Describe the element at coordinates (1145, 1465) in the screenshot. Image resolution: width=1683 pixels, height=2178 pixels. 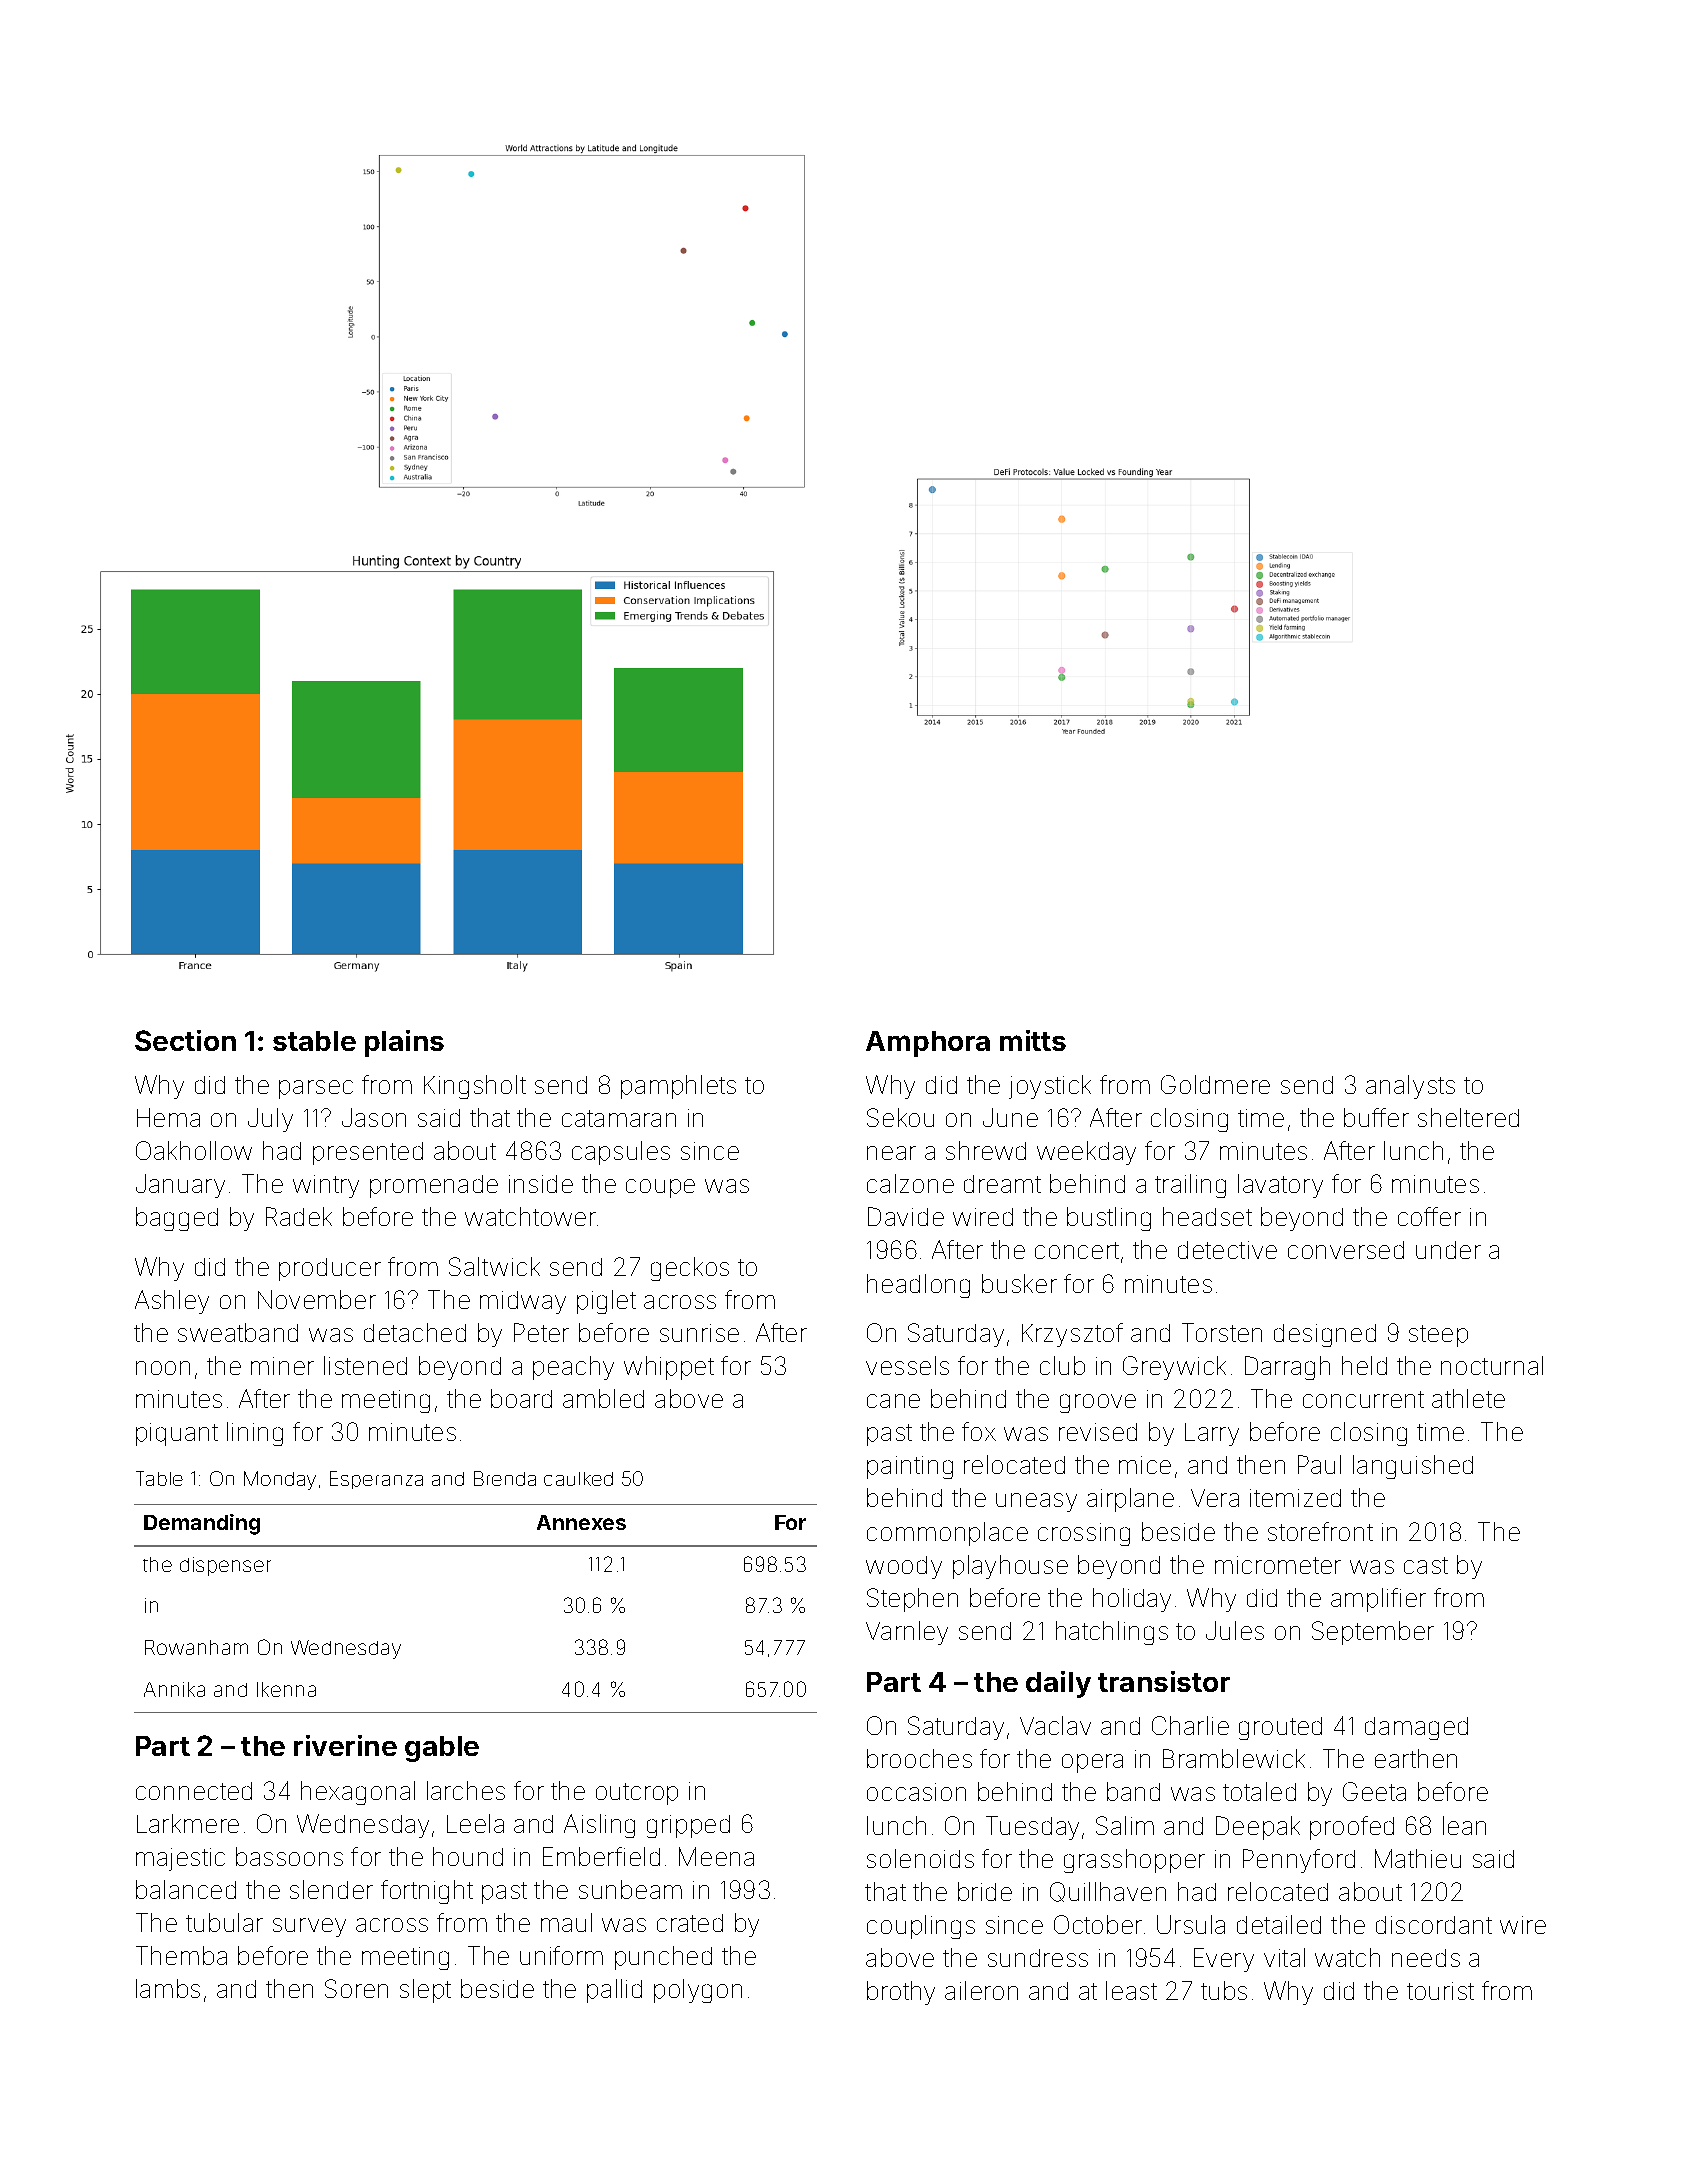
I see `mice` at that location.
